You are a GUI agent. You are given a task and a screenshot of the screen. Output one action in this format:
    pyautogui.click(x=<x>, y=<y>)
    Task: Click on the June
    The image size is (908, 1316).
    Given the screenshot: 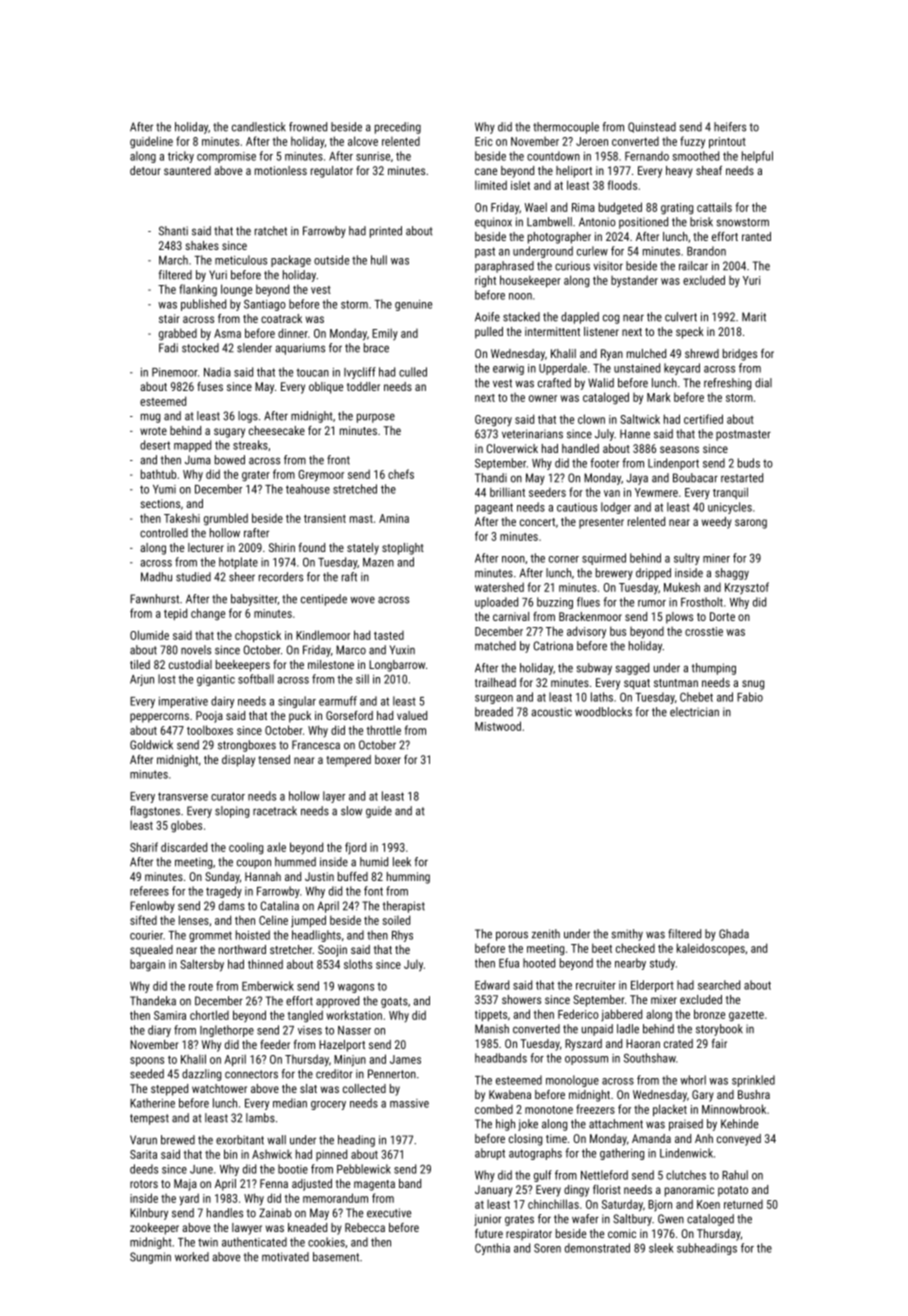 What is the action you would take?
    pyautogui.click(x=201, y=1169)
